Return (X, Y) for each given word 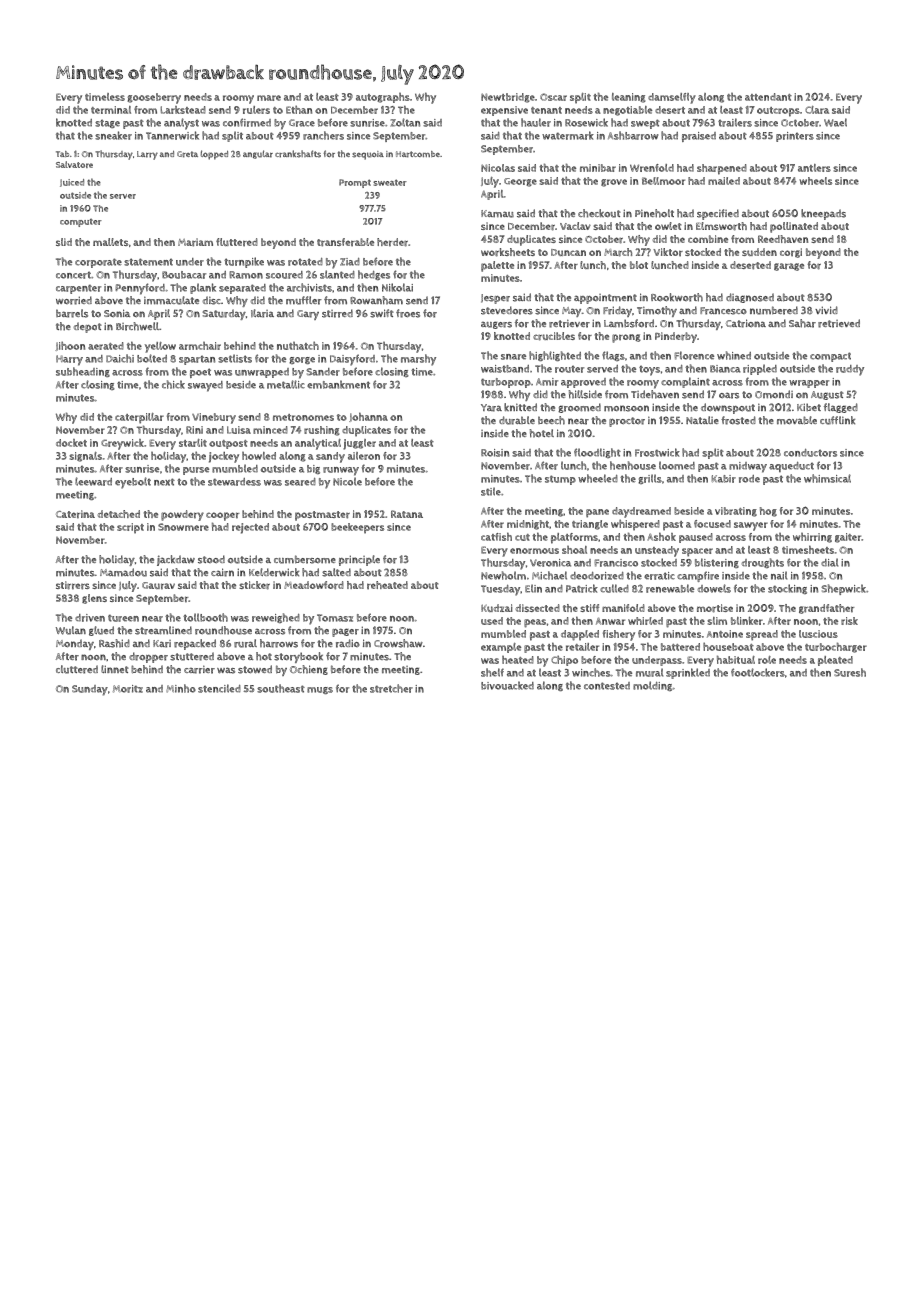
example (501, 648)
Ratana (407, 514)
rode (749, 479)
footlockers (758, 672)
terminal (111, 110)
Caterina (75, 514)
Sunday (90, 690)
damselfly (672, 98)
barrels (72, 313)
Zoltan (405, 122)
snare (513, 357)
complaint (685, 382)
